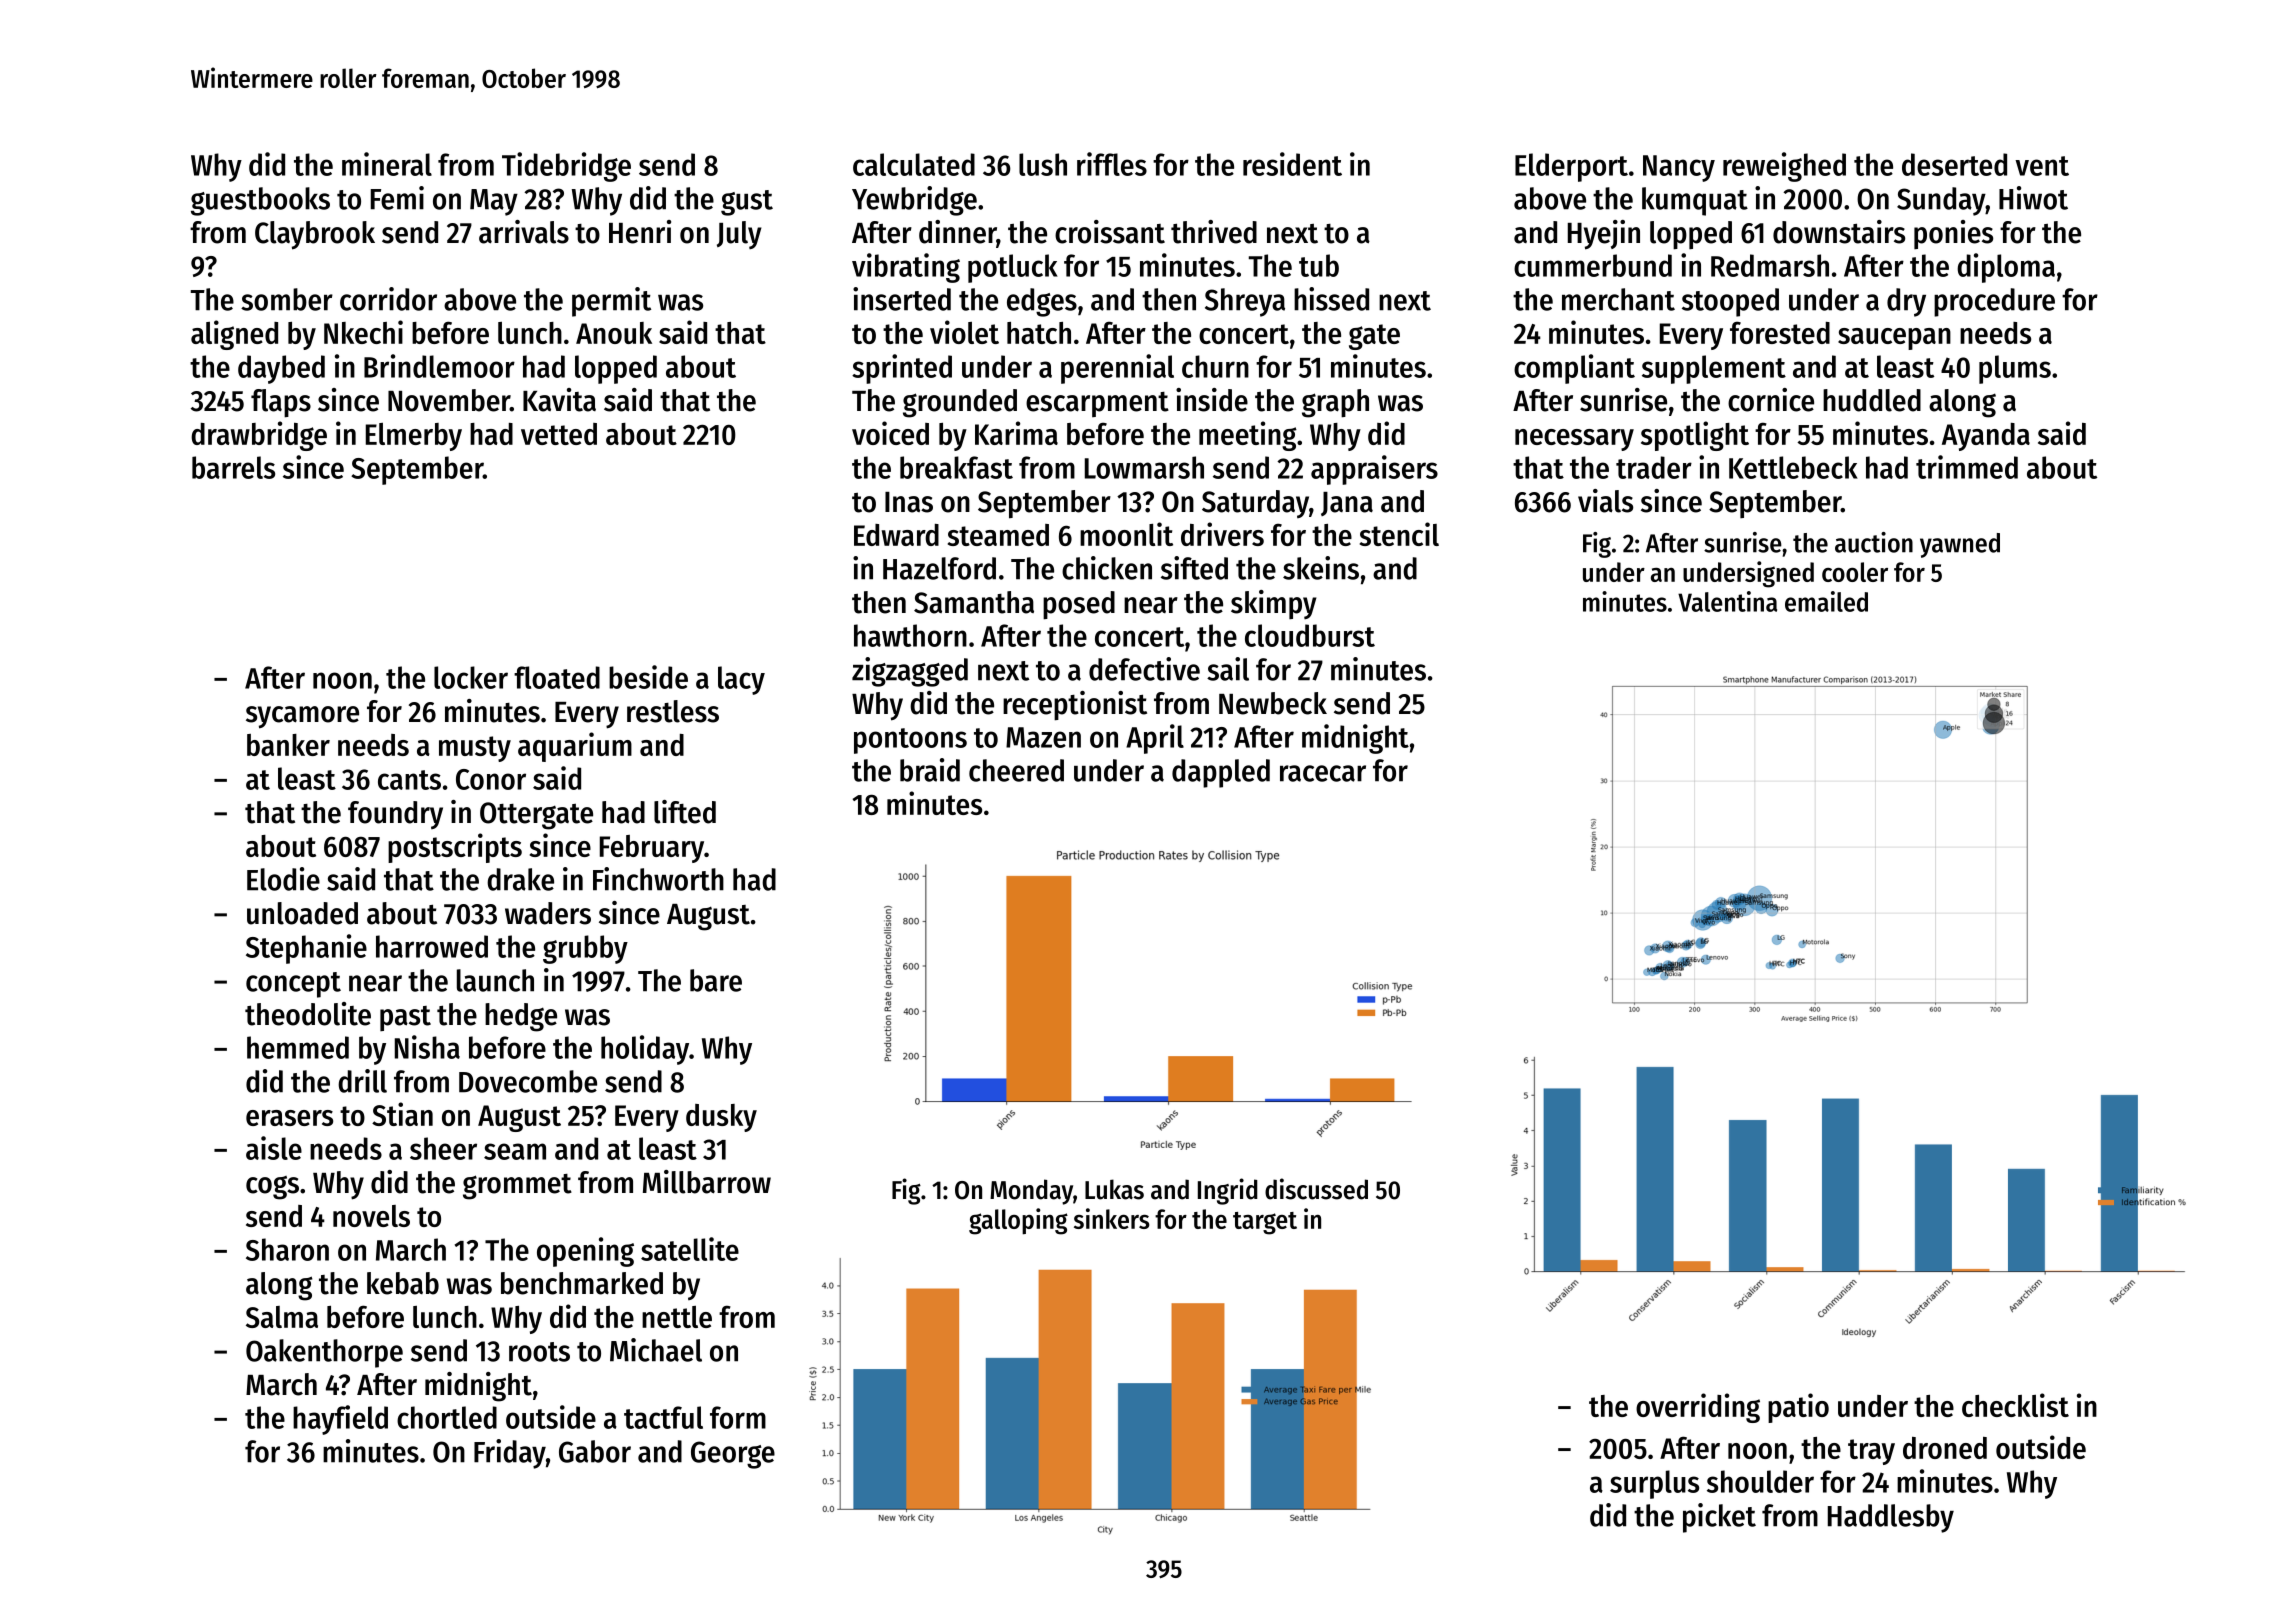 The height and width of the image is (1620, 2292). I want to click on Tidebridge, so click(566, 167).
